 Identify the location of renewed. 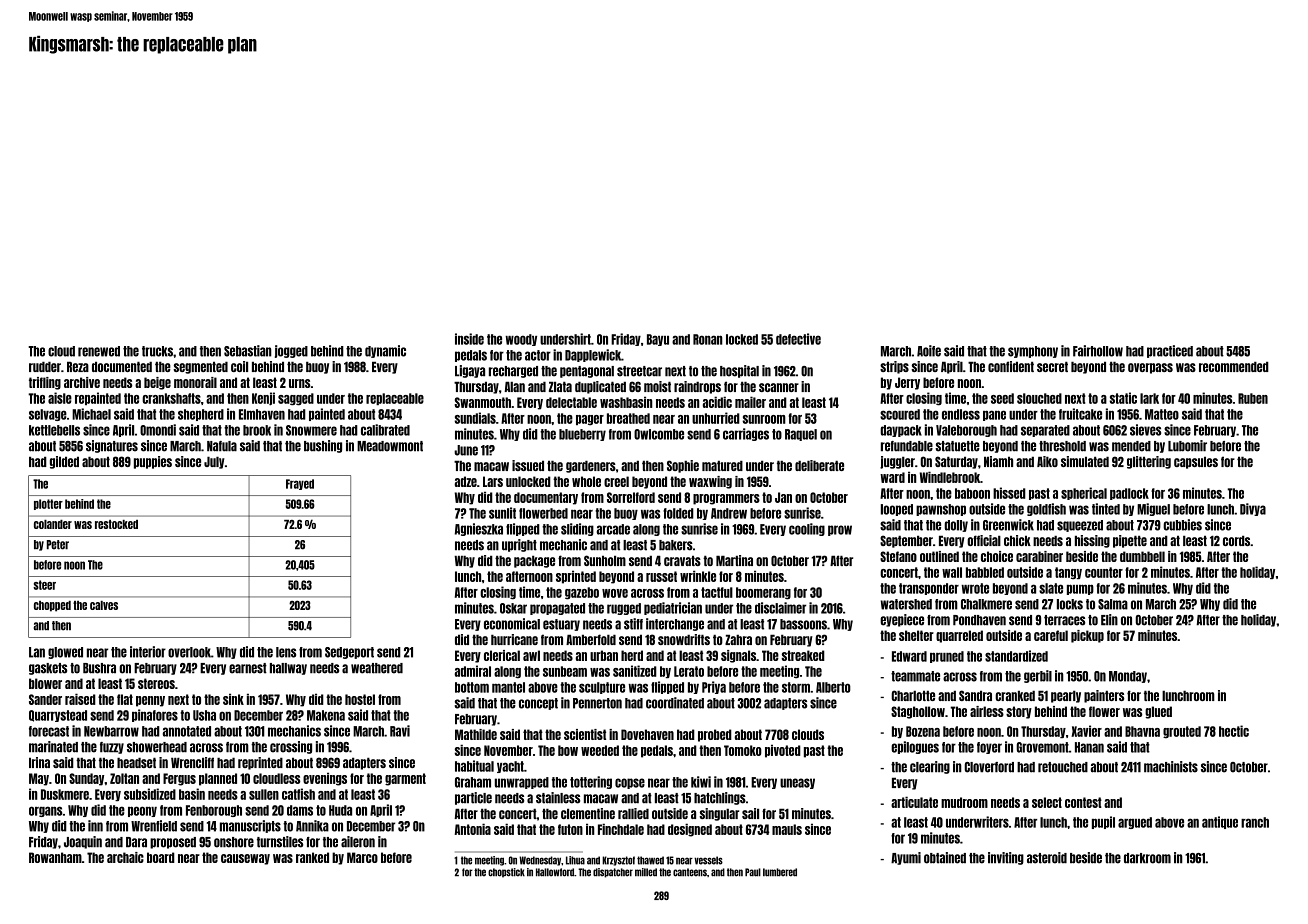
(99, 351).
